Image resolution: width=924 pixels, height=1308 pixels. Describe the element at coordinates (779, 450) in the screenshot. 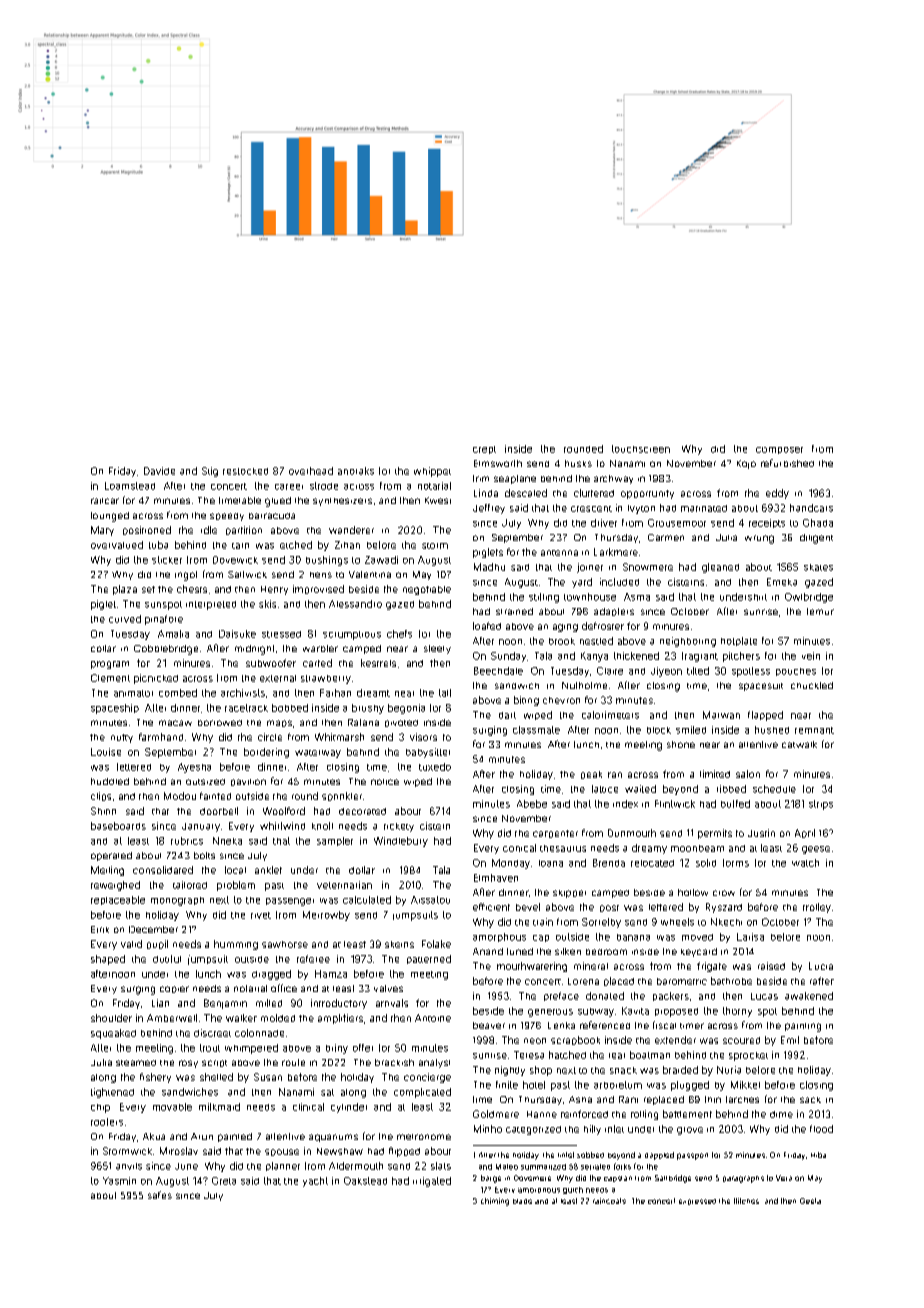

I see `composer` at that location.
